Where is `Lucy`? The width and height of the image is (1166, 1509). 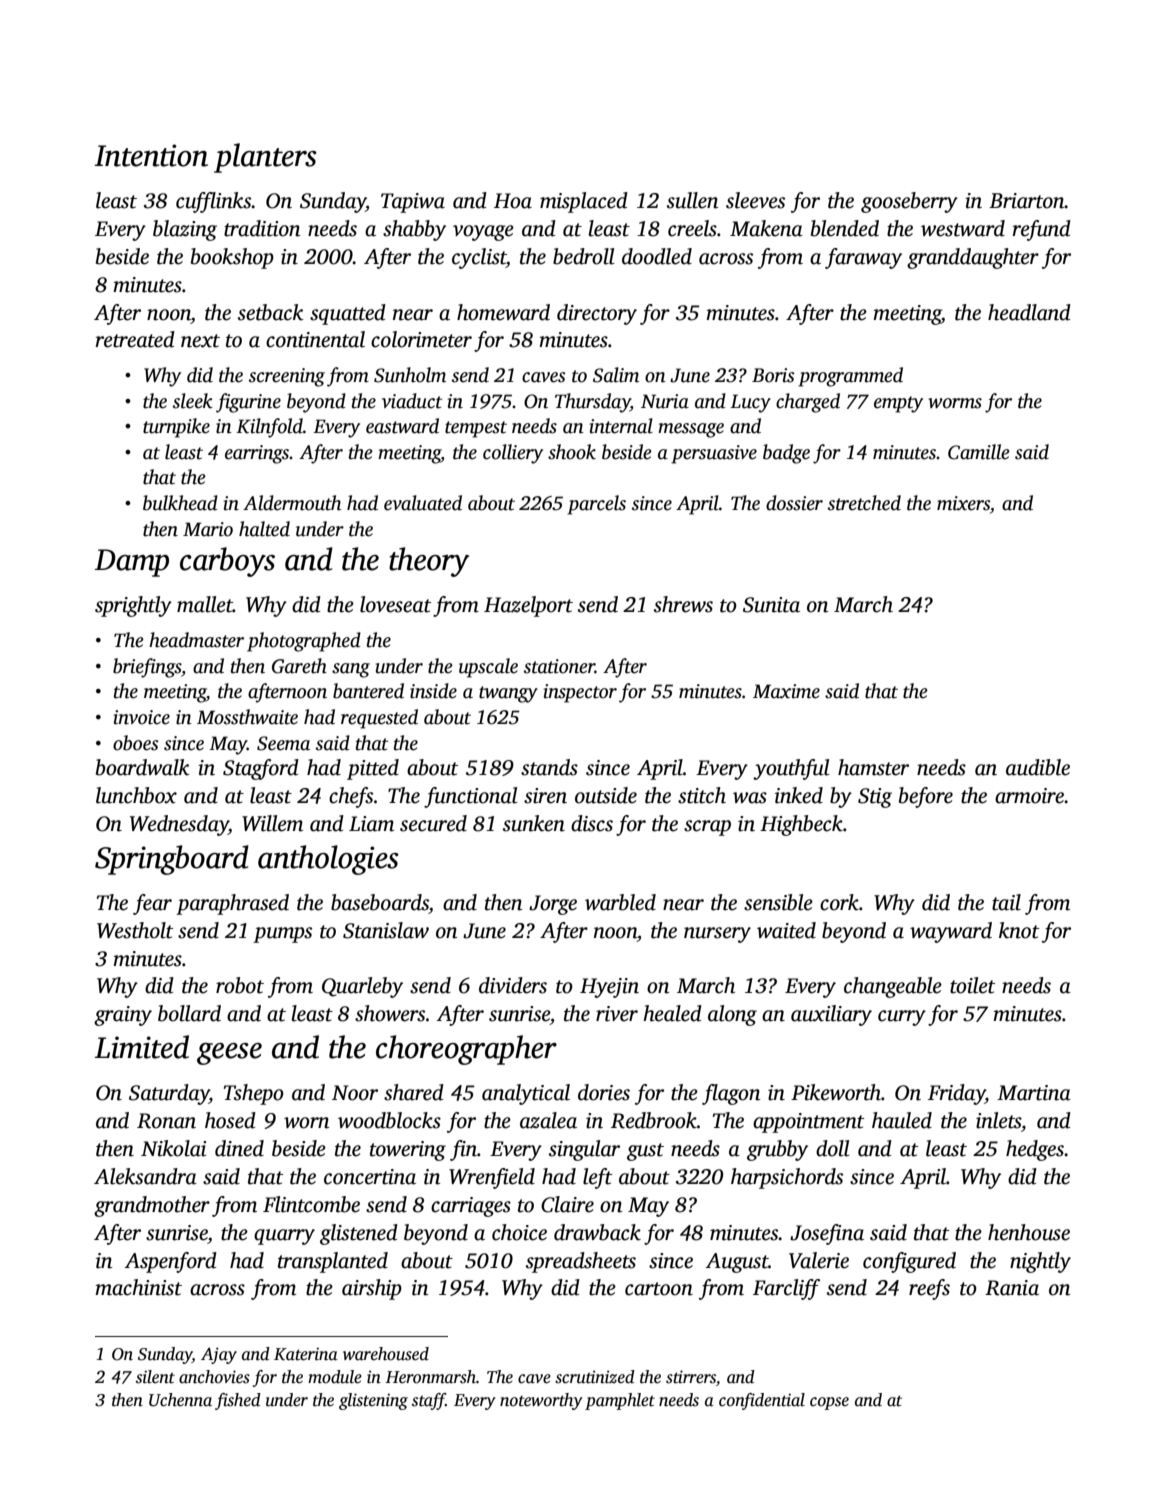 Lucy is located at coordinates (750, 403).
